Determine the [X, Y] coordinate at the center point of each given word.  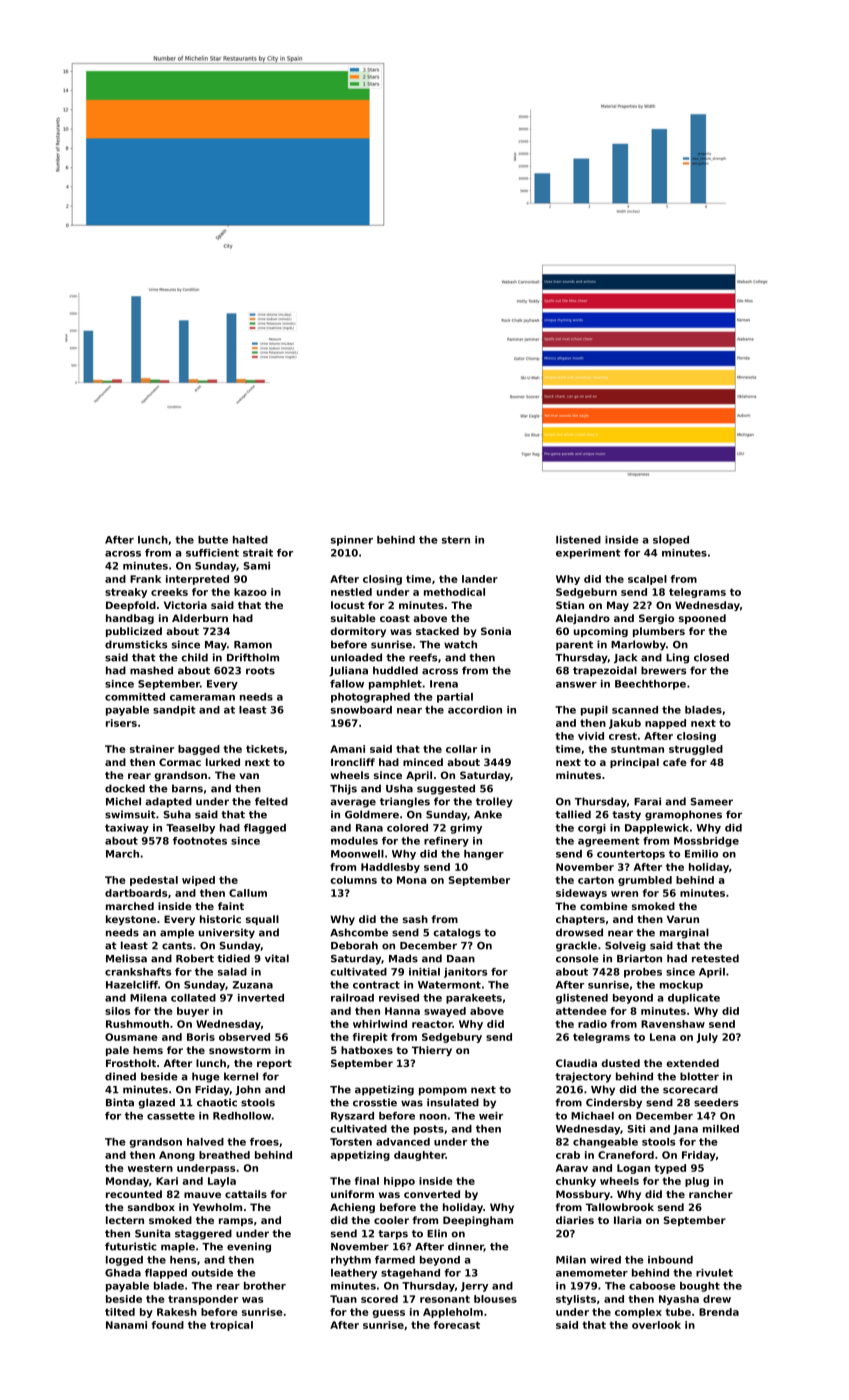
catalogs [457, 933]
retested [715, 958]
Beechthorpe [650, 685]
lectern [125, 1220]
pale [117, 1051]
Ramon [253, 645]
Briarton [639, 958]
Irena [444, 684]
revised [399, 998]
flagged [265, 829]
